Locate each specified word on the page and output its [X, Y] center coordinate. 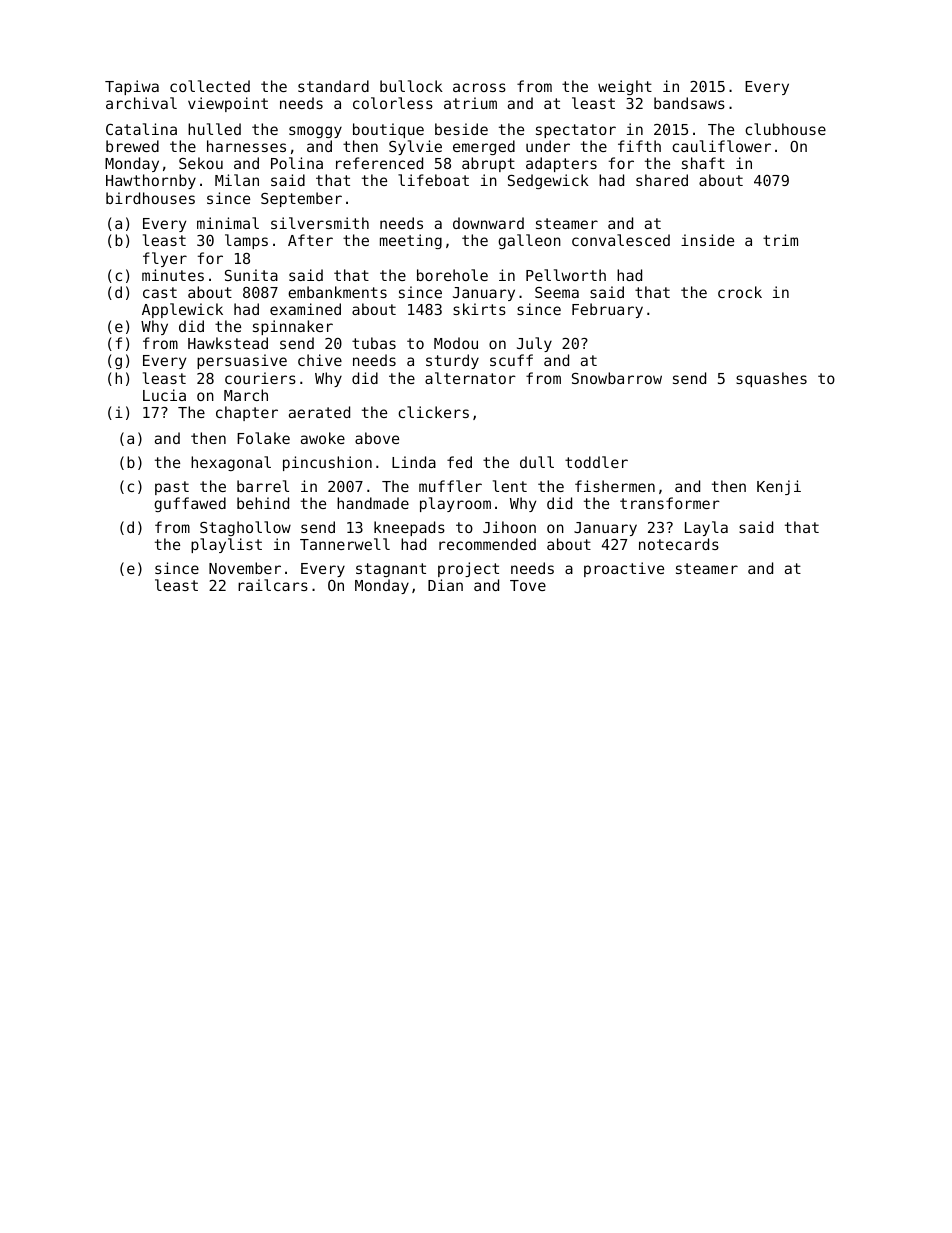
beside [461, 129]
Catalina [141, 129]
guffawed [190, 504]
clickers [433, 412]
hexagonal [231, 463]
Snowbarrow [617, 378]
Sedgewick [548, 181]
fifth [639, 146]
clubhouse [785, 129]
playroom [455, 504]
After [310, 240]
